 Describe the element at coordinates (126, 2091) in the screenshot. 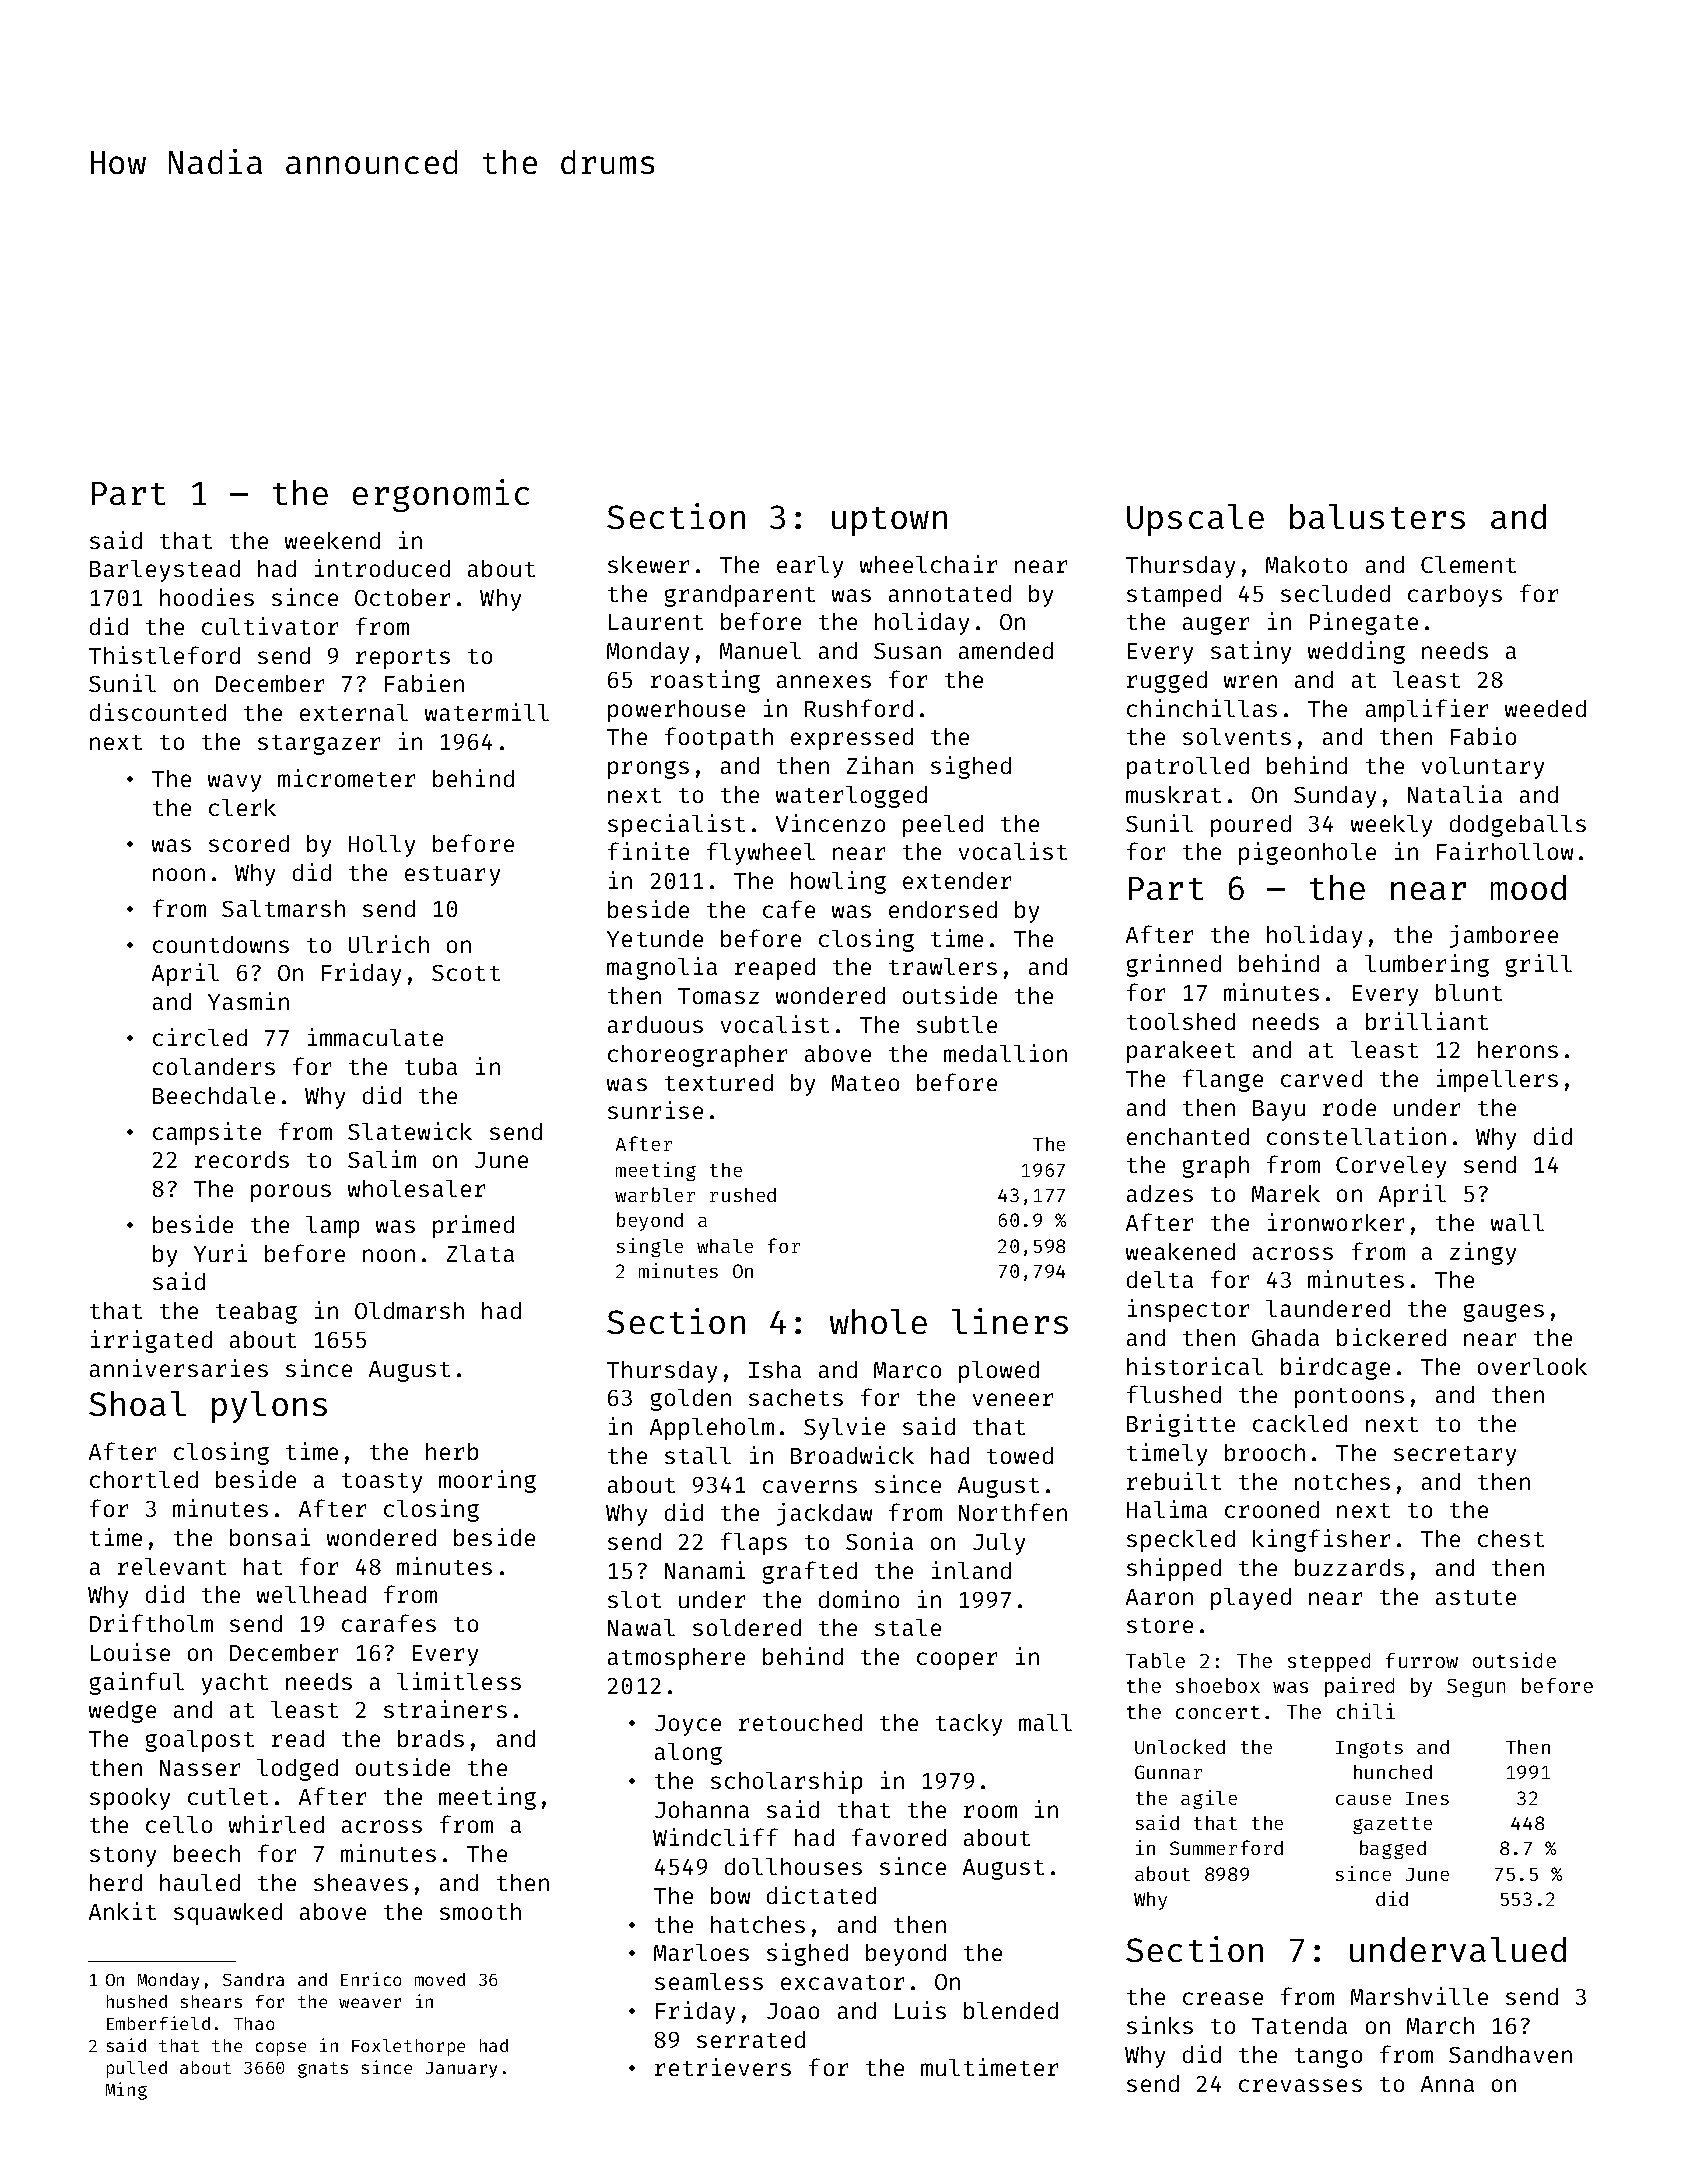

I see `Ming` at that location.
